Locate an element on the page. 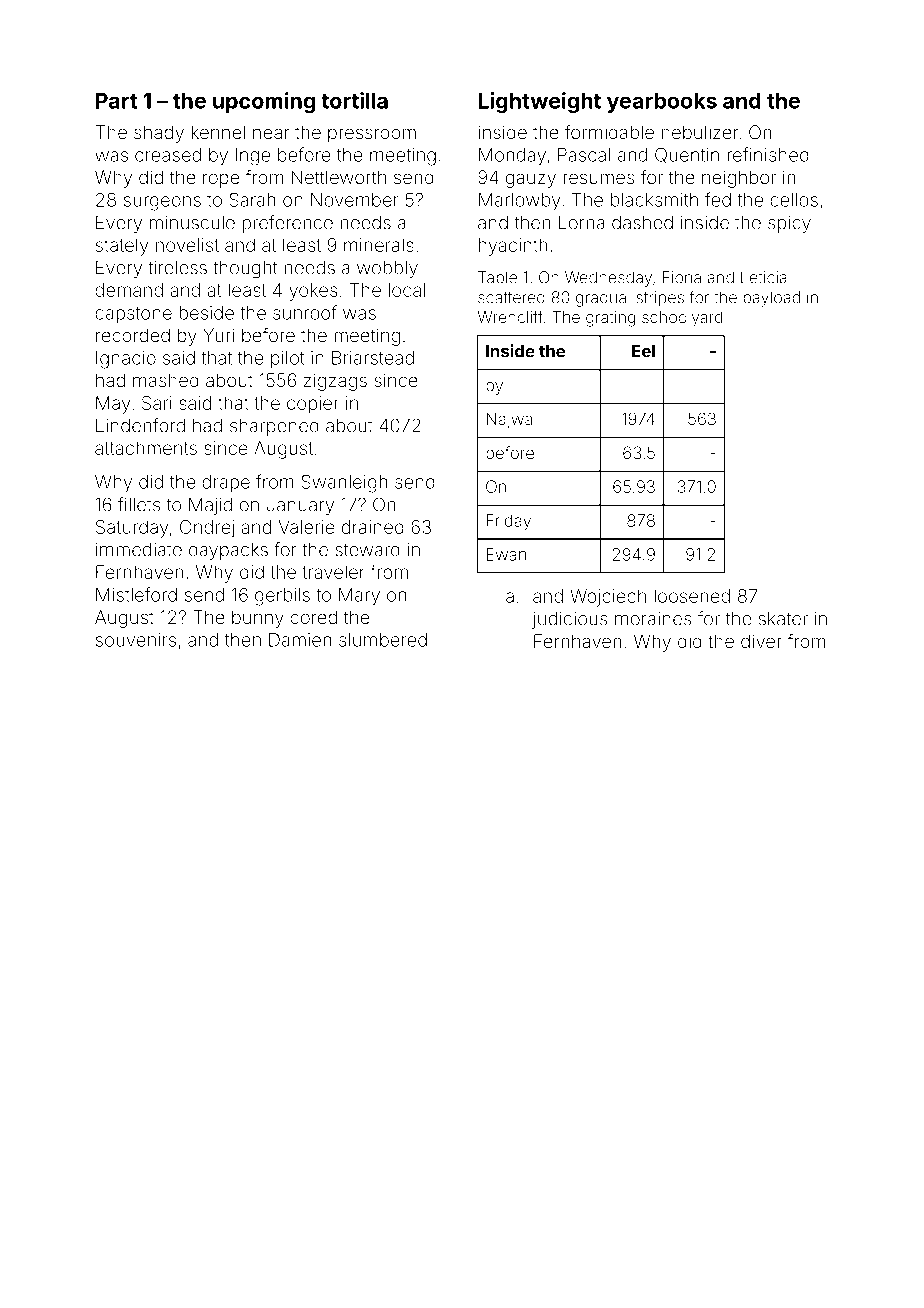 The height and width of the image is (1308, 924). nebulizer is located at coordinates (700, 132).
